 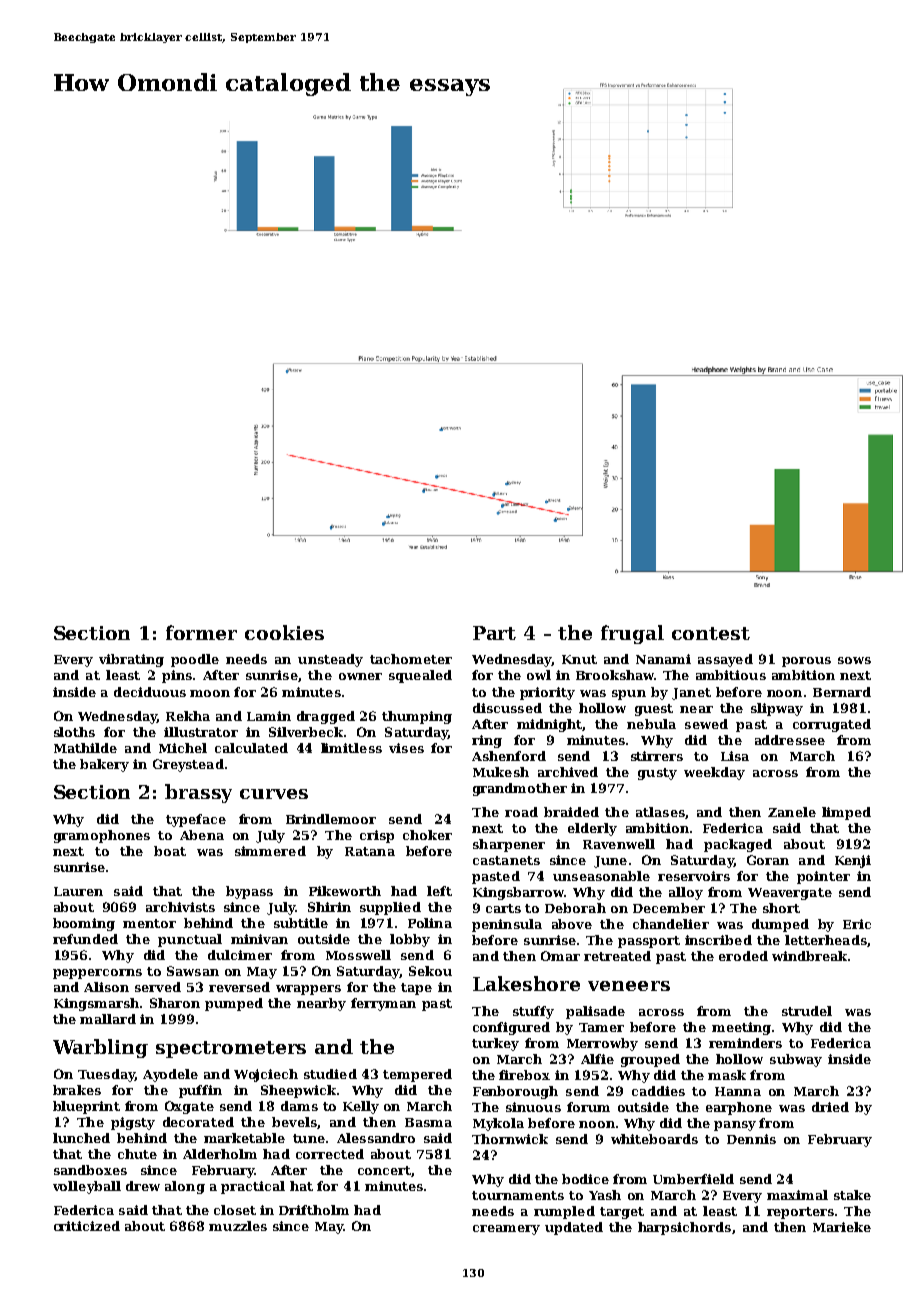 I want to click on Shirin, so click(x=329, y=907).
